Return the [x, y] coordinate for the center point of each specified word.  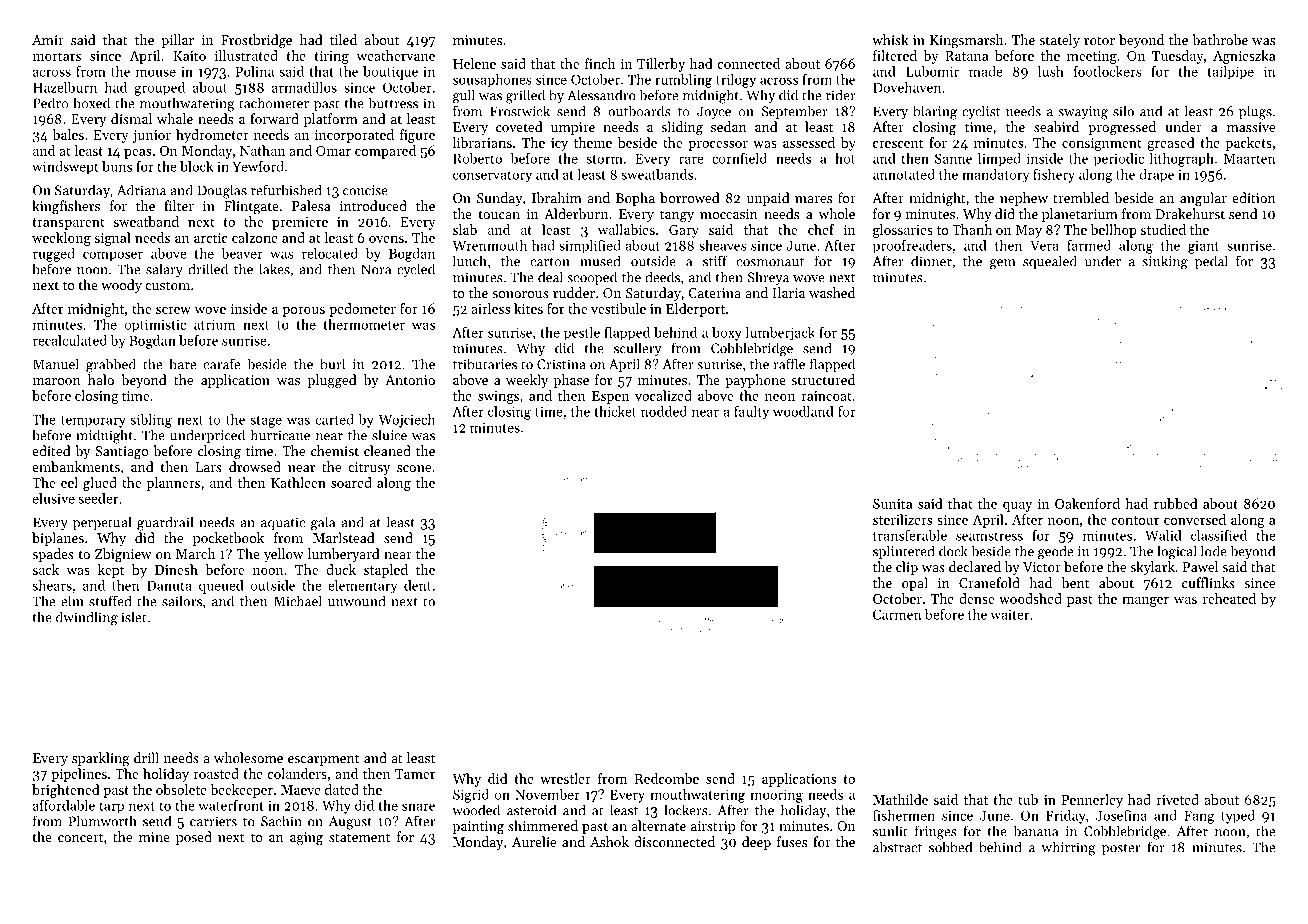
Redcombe [667, 778]
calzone [255, 237]
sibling [151, 421]
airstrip [713, 827]
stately [1059, 41]
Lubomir [932, 71]
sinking [1165, 262]
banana [1036, 831]
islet [134, 617]
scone [414, 468]
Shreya [768, 278]
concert [80, 837]
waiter [1010, 615]
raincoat [826, 396]
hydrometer [212, 136]
